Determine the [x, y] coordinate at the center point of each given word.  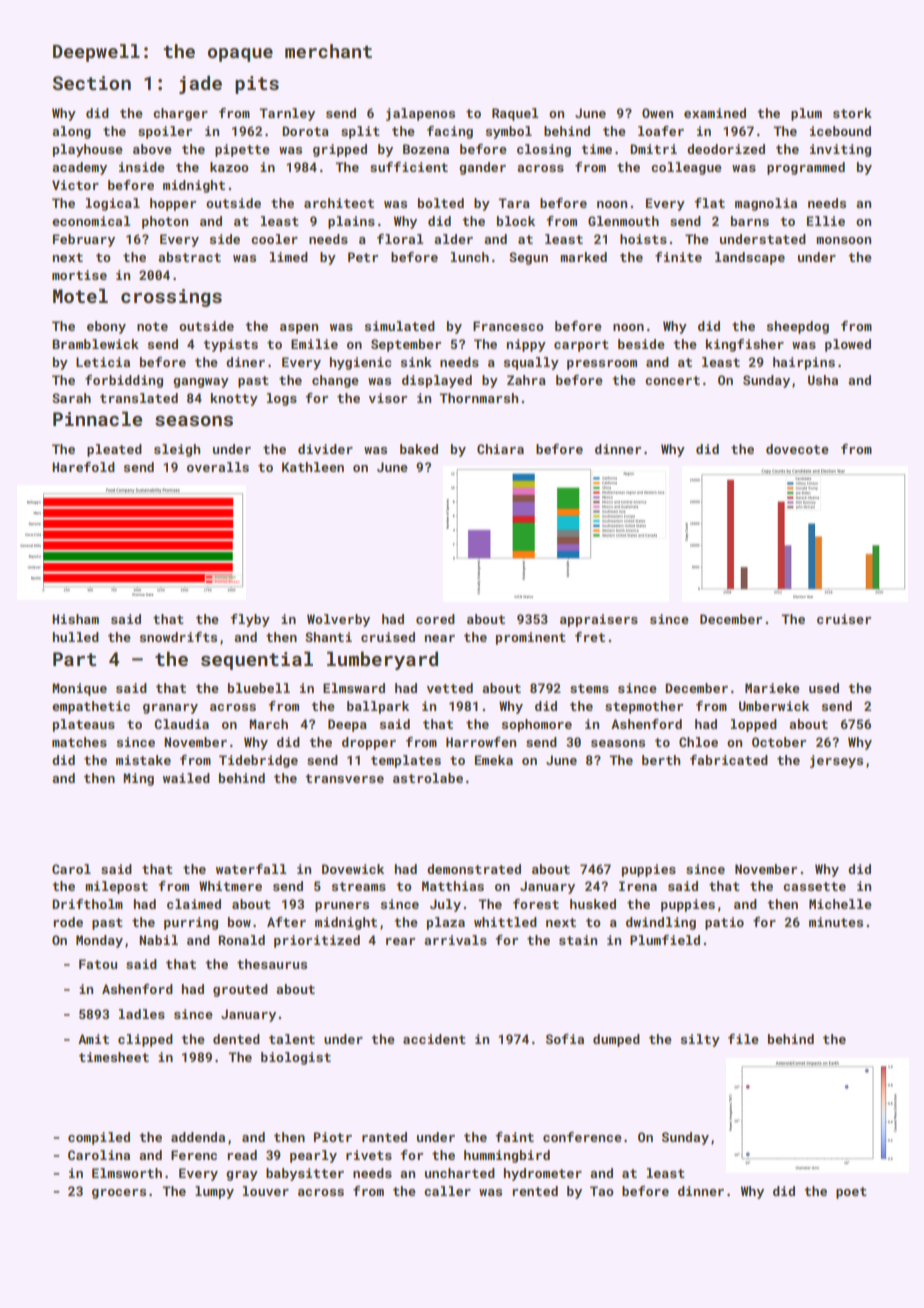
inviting [840, 150]
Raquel [515, 114]
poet [851, 1193]
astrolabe [428, 778]
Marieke [772, 688]
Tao [602, 1191]
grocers [119, 1194]
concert [672, 380]
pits [257, 85]
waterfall [251, 869]
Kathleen [313, 467]
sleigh [177, 450]
